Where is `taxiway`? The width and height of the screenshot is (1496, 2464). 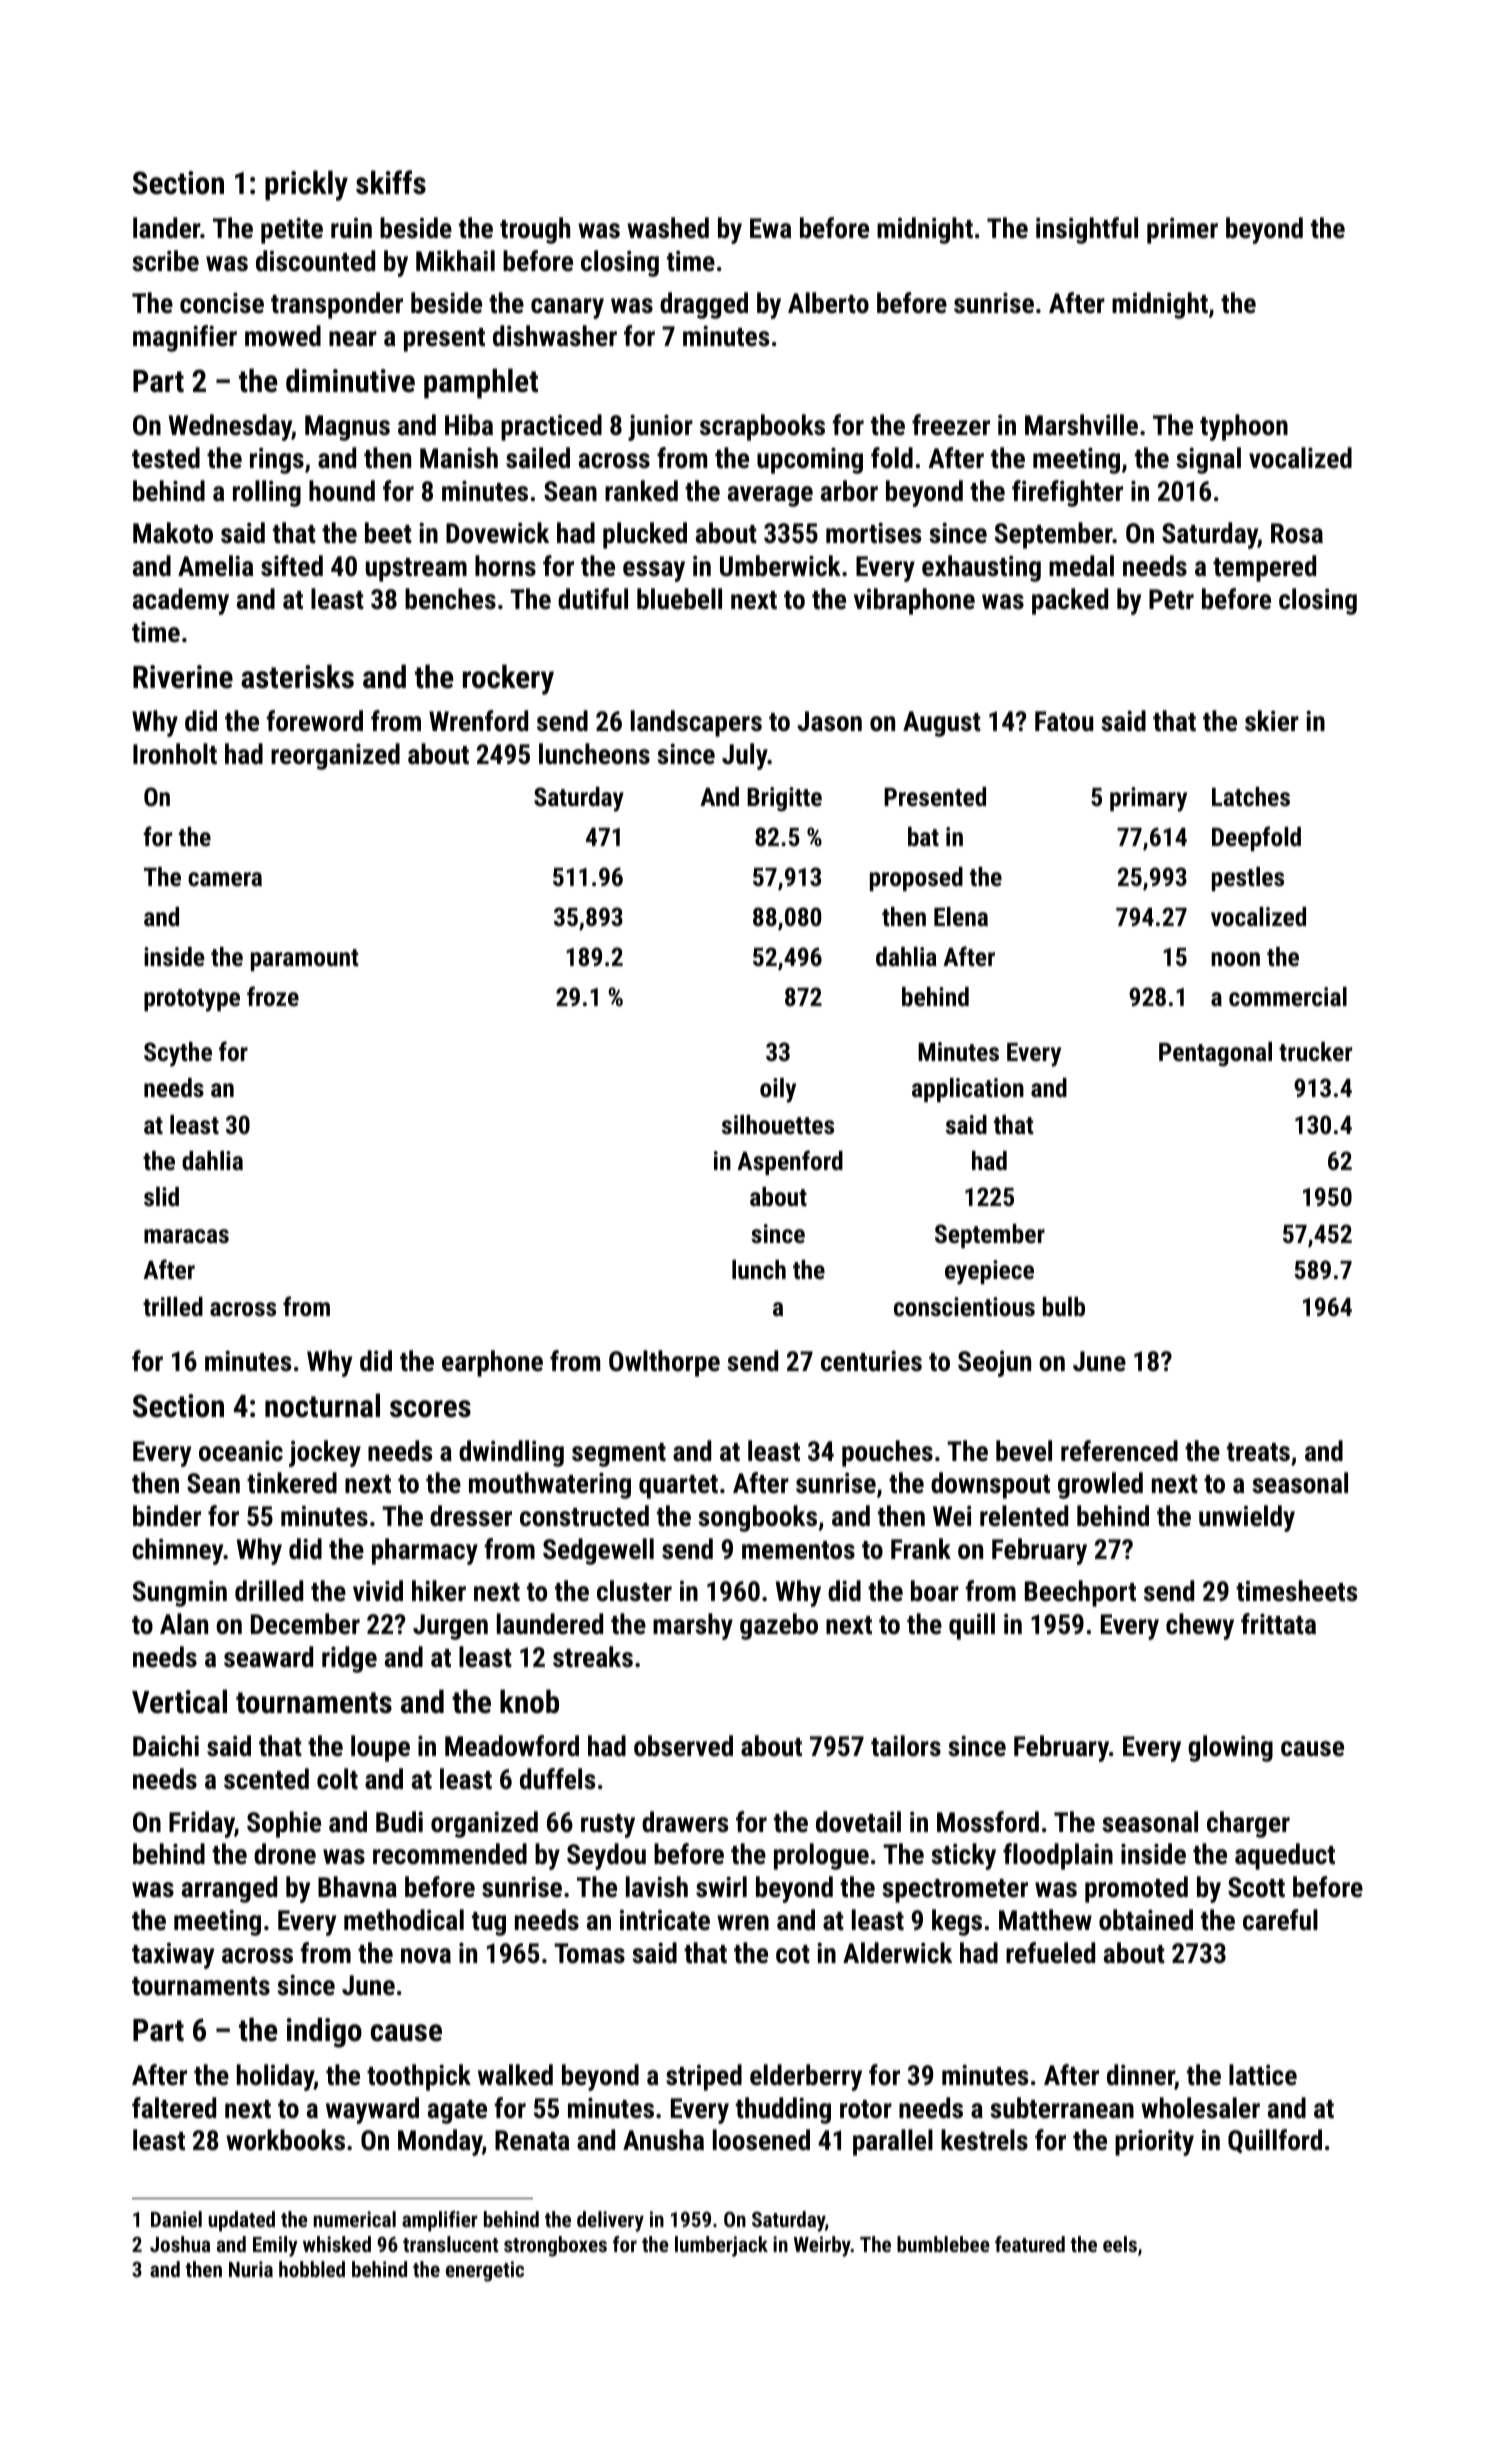 taxiway is located at coordinates (173, 1956).
